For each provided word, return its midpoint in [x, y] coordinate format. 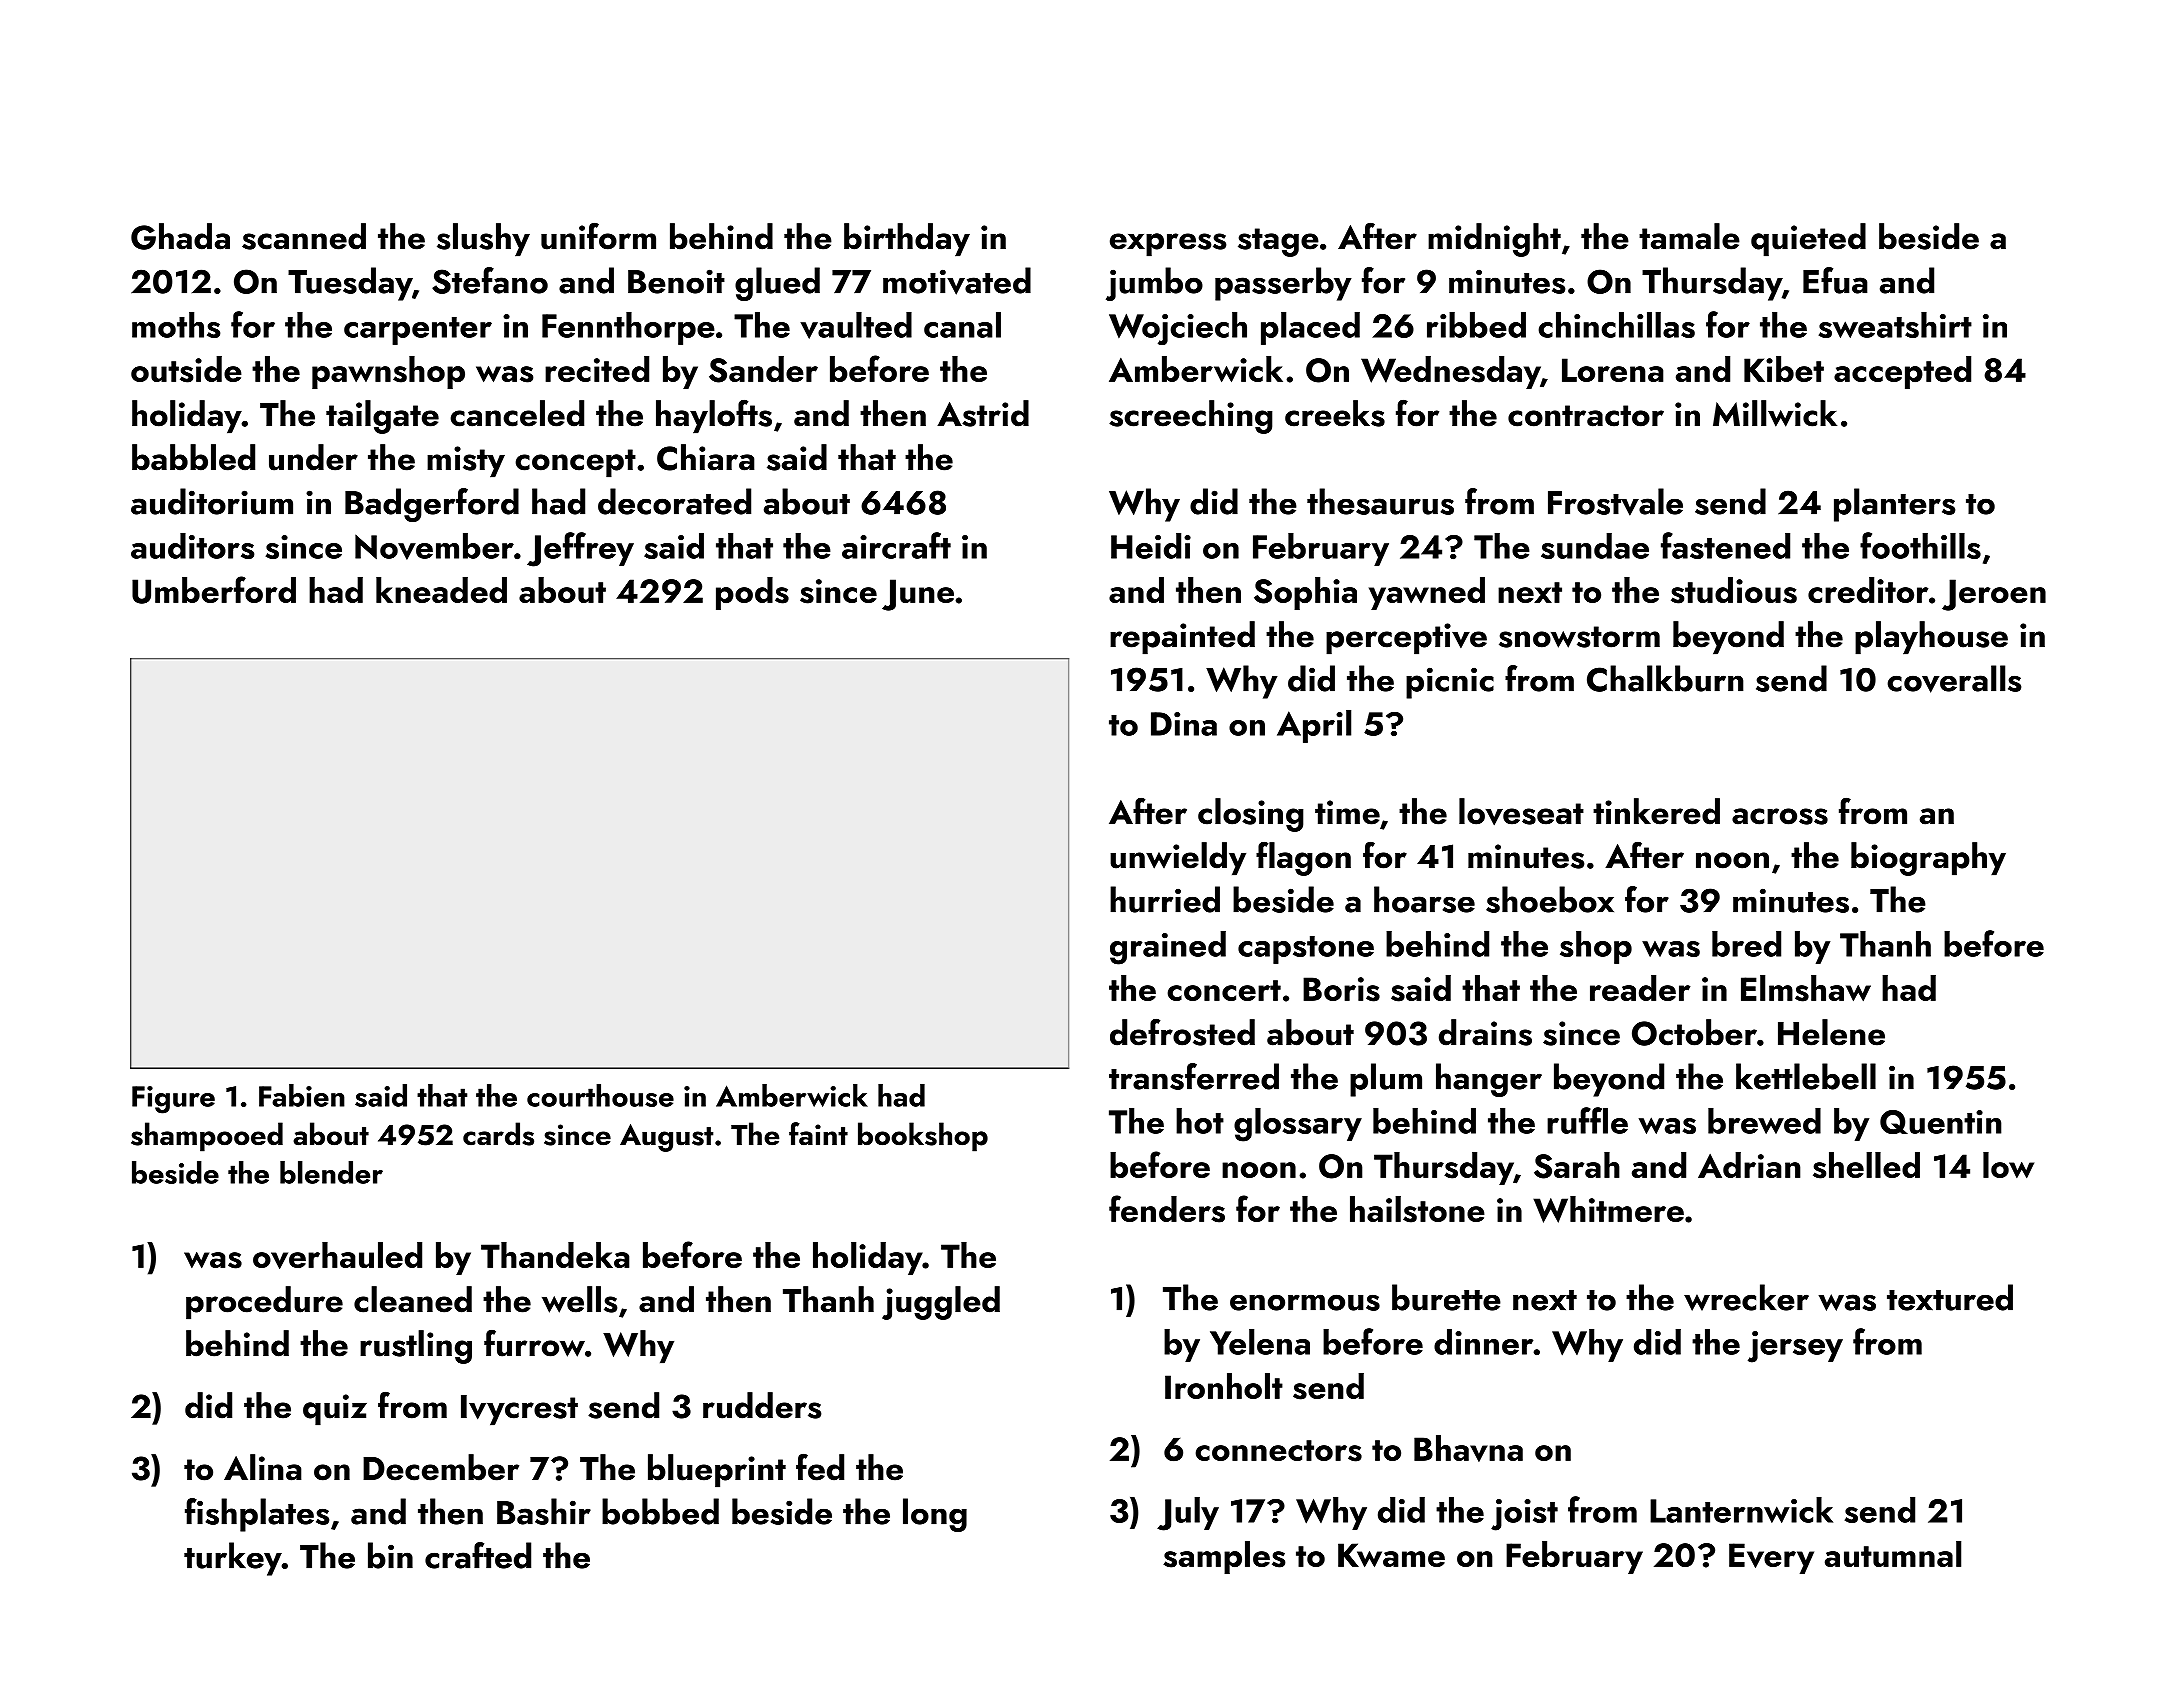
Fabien [302, 1095]
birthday [907, 240]
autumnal [1893, 1554]
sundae [1595, 546]
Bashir [544, 1511]
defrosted [1182, 1032]
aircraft [896, 545]
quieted [1808, 240]
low [2008, 1165]
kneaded [441, 590]
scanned [304, 236]
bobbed [660, 1511]
